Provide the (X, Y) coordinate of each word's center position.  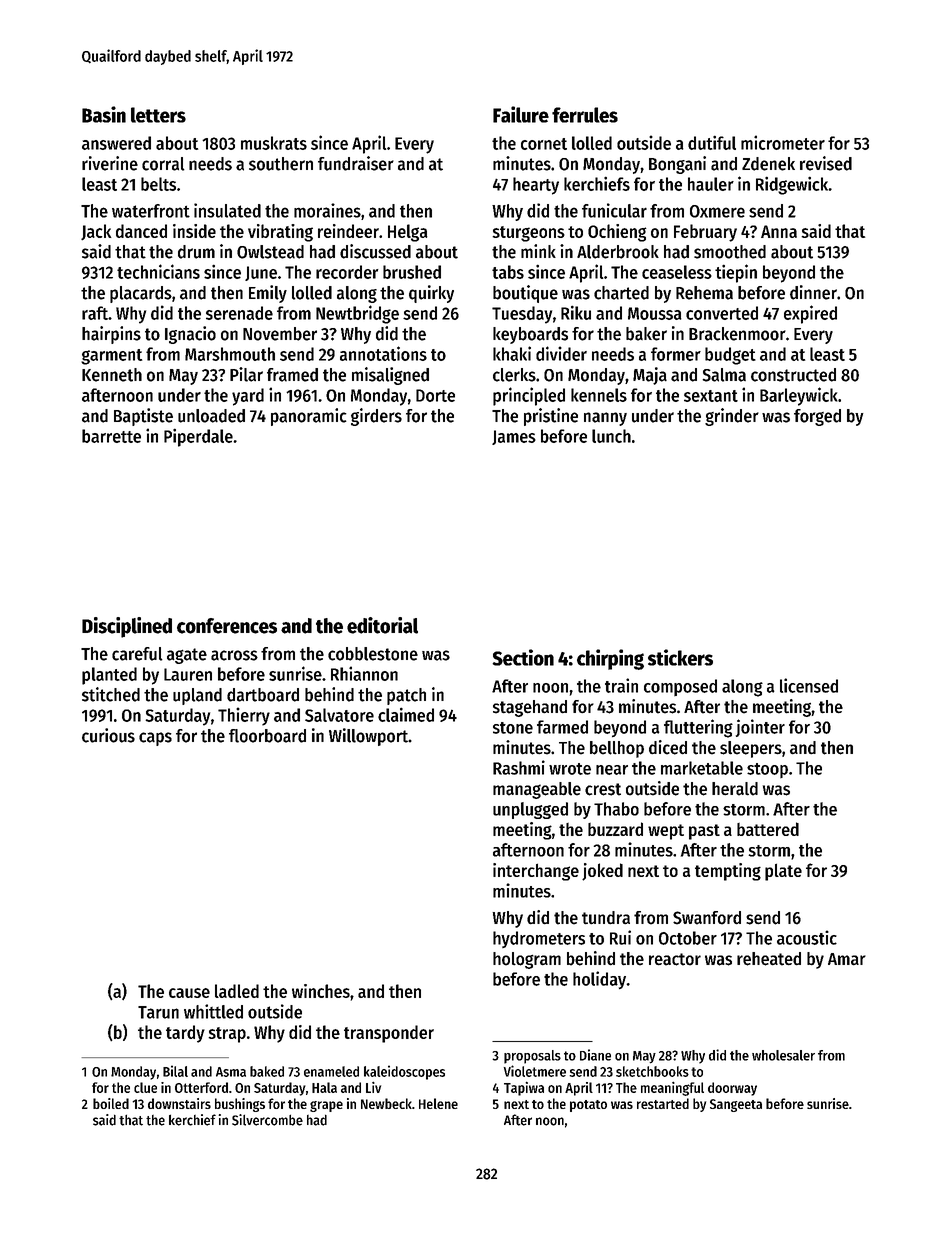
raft (95, 313)
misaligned (390, 376)
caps (155, 739)
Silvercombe (267, 1120)
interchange (536, 872)
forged (817, 417)
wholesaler (783, 1055)
